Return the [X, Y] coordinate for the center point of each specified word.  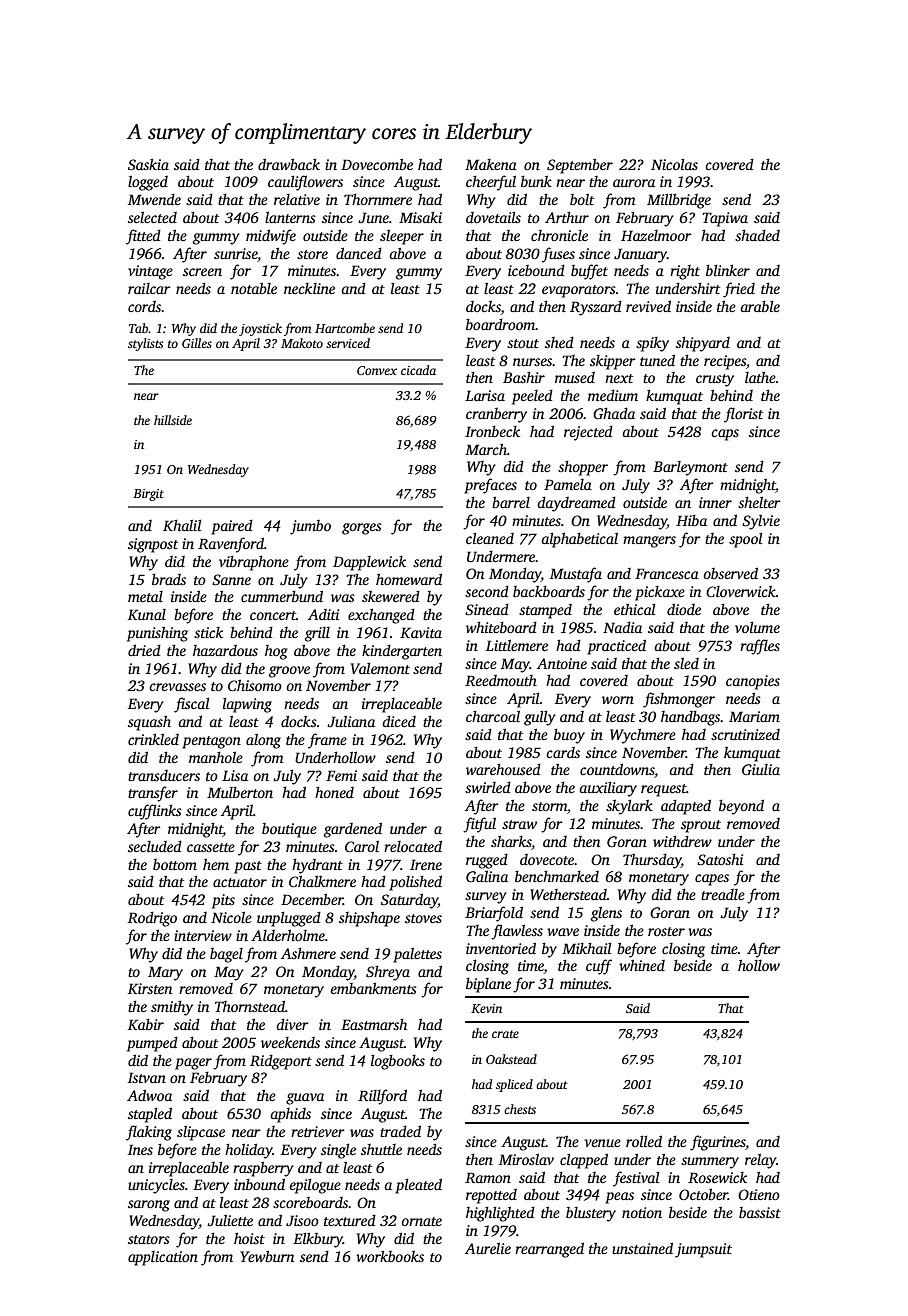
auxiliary [608, 789]
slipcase [201, 1133]
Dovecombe [377, 164]
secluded [155, 846]
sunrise [236, 253]
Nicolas [674, 164]
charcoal [493, 716]
